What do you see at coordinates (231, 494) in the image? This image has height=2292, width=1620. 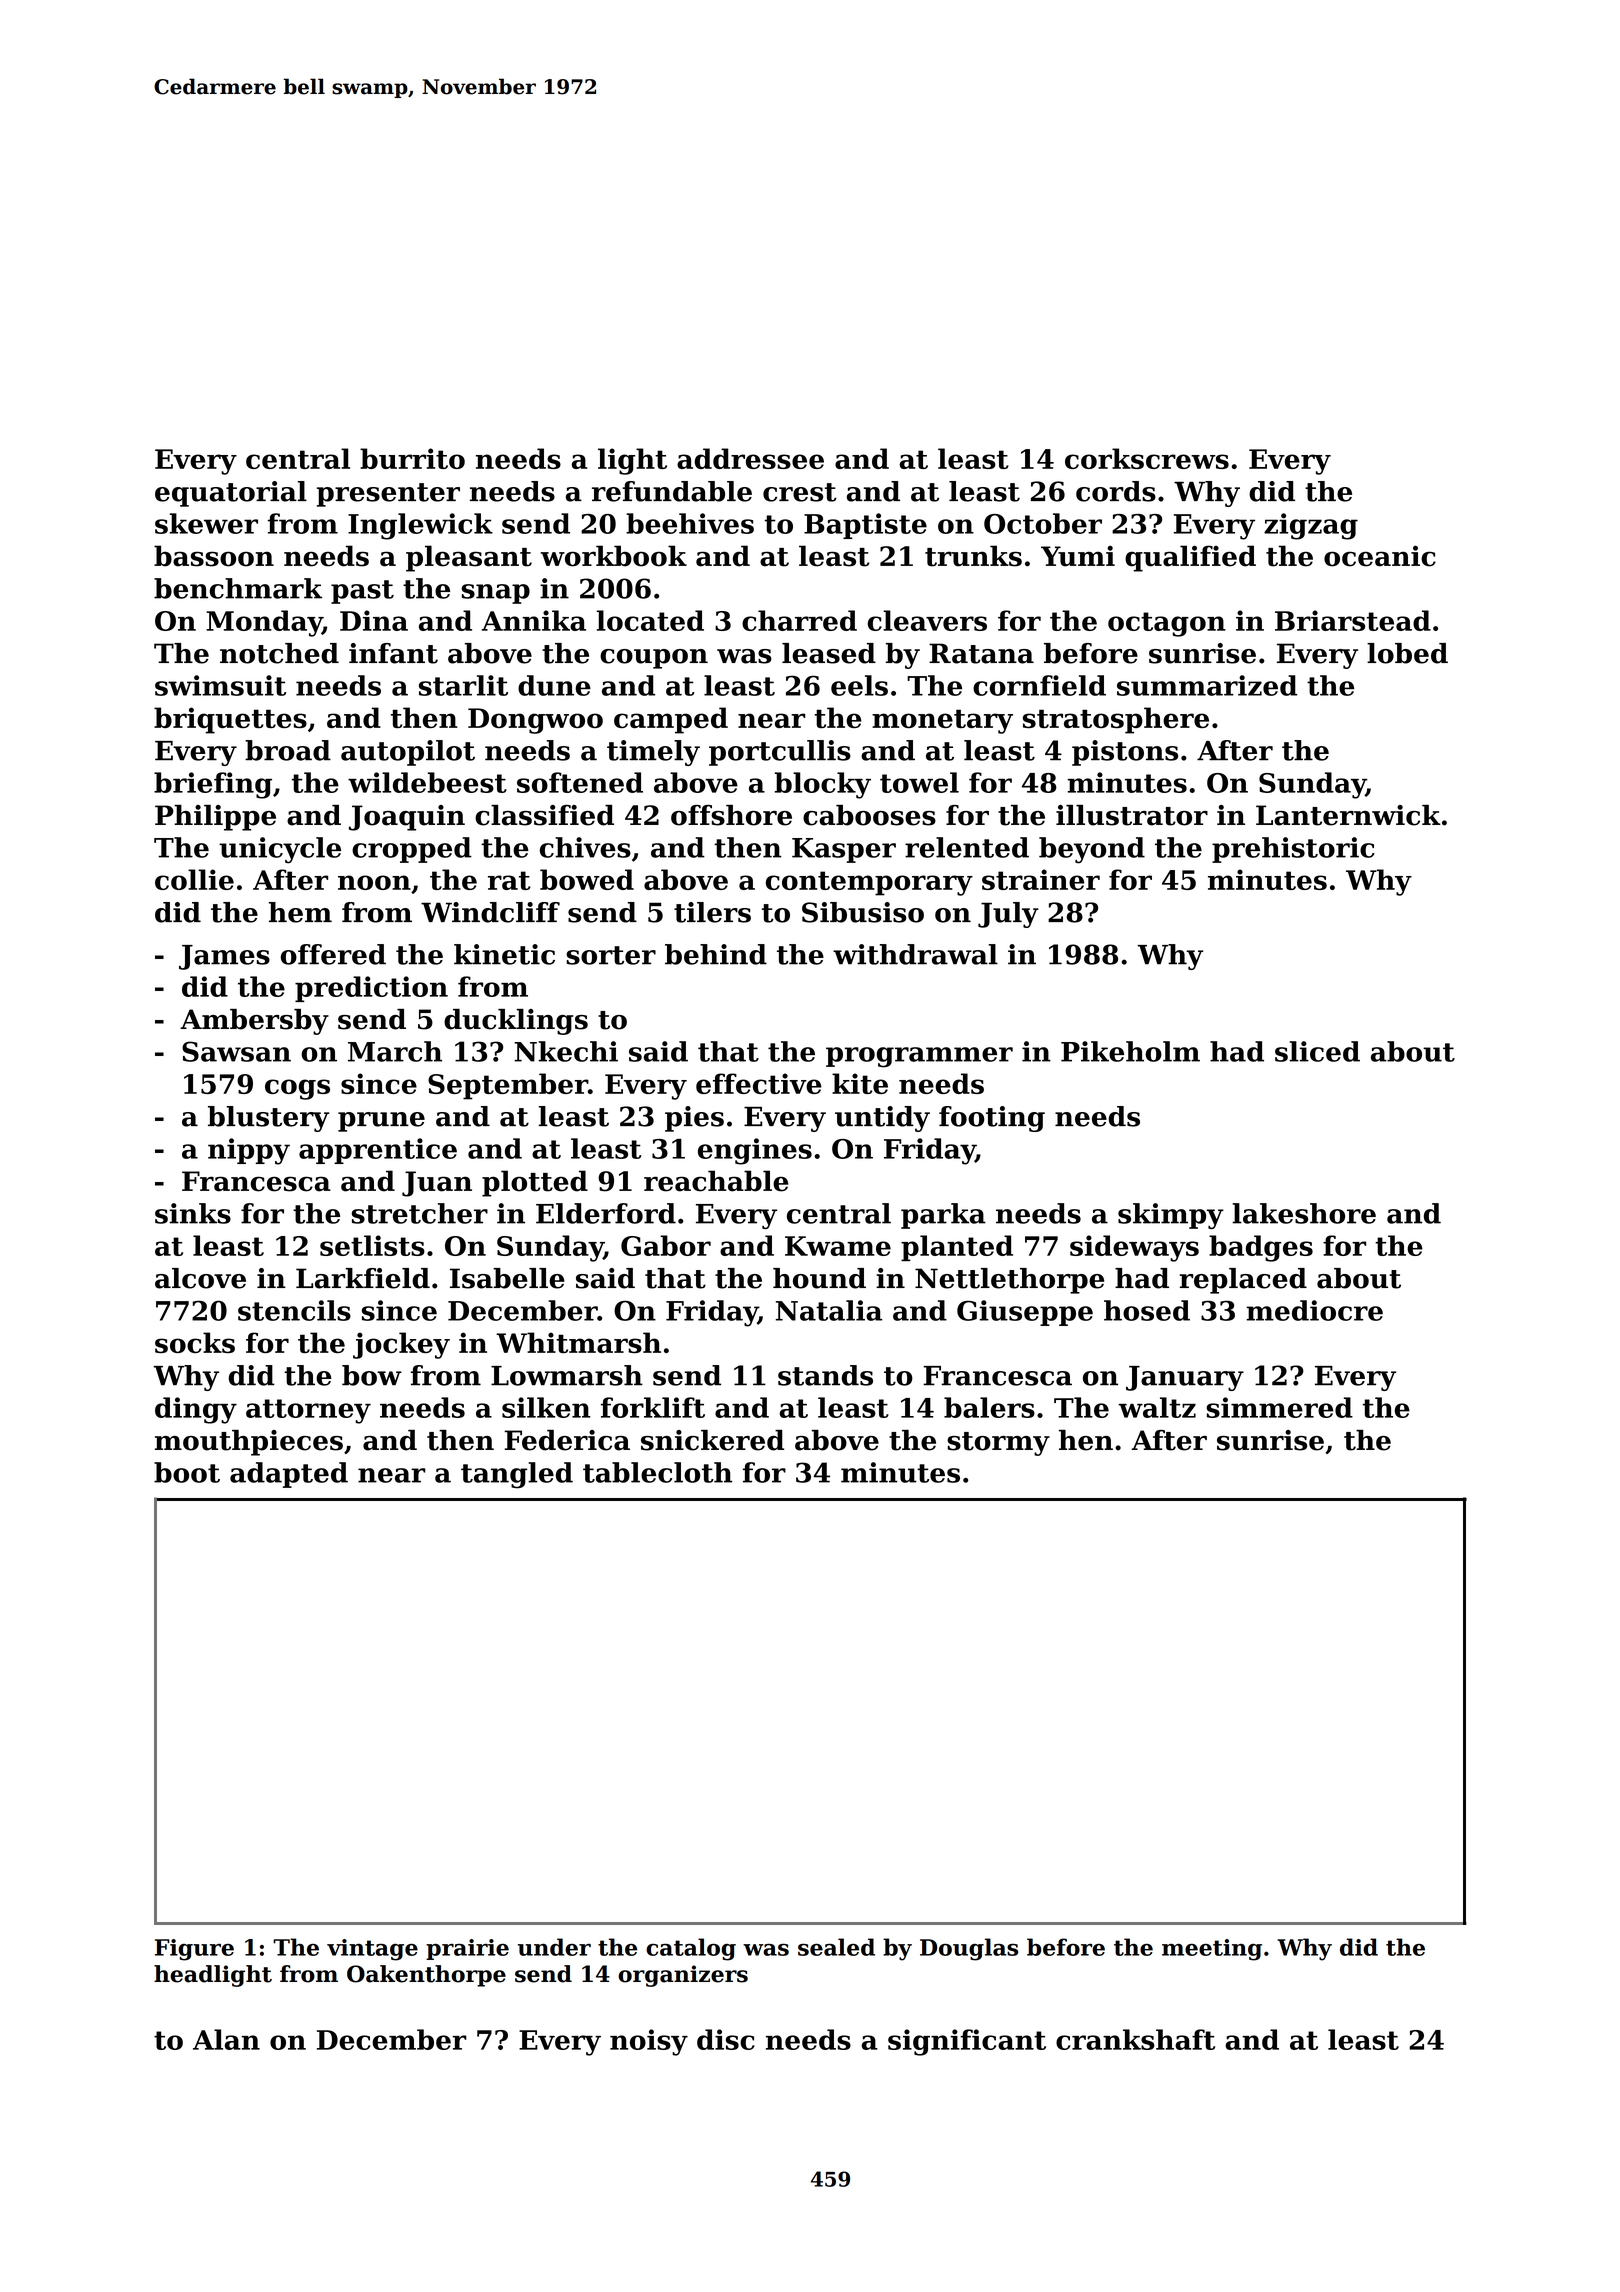 I see `equatorial` at bounding box center [231, 494].
